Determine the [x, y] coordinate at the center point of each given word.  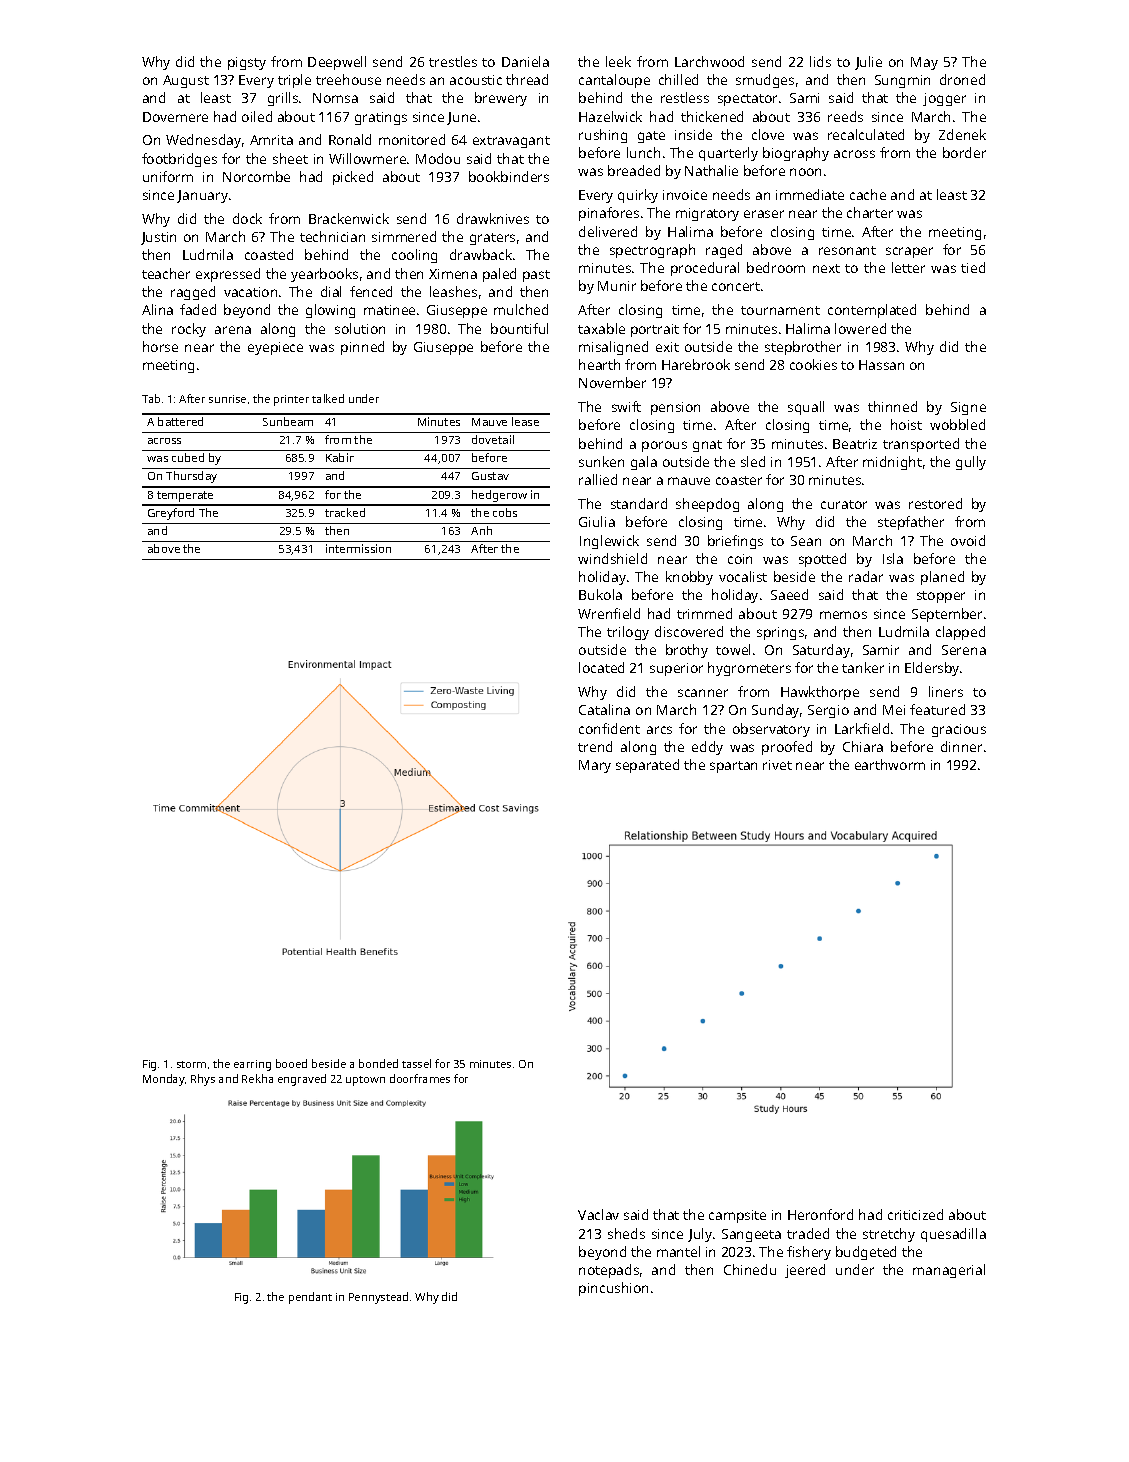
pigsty [247, 63]
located [601, 667]
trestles [453, 61]
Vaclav [598, 1214]
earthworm [890, 764]
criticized [915, 1214]
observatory [771, 730]
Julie [868, 63]
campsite [737, 1216]
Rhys [203, 1080]
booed [291, 1063]
